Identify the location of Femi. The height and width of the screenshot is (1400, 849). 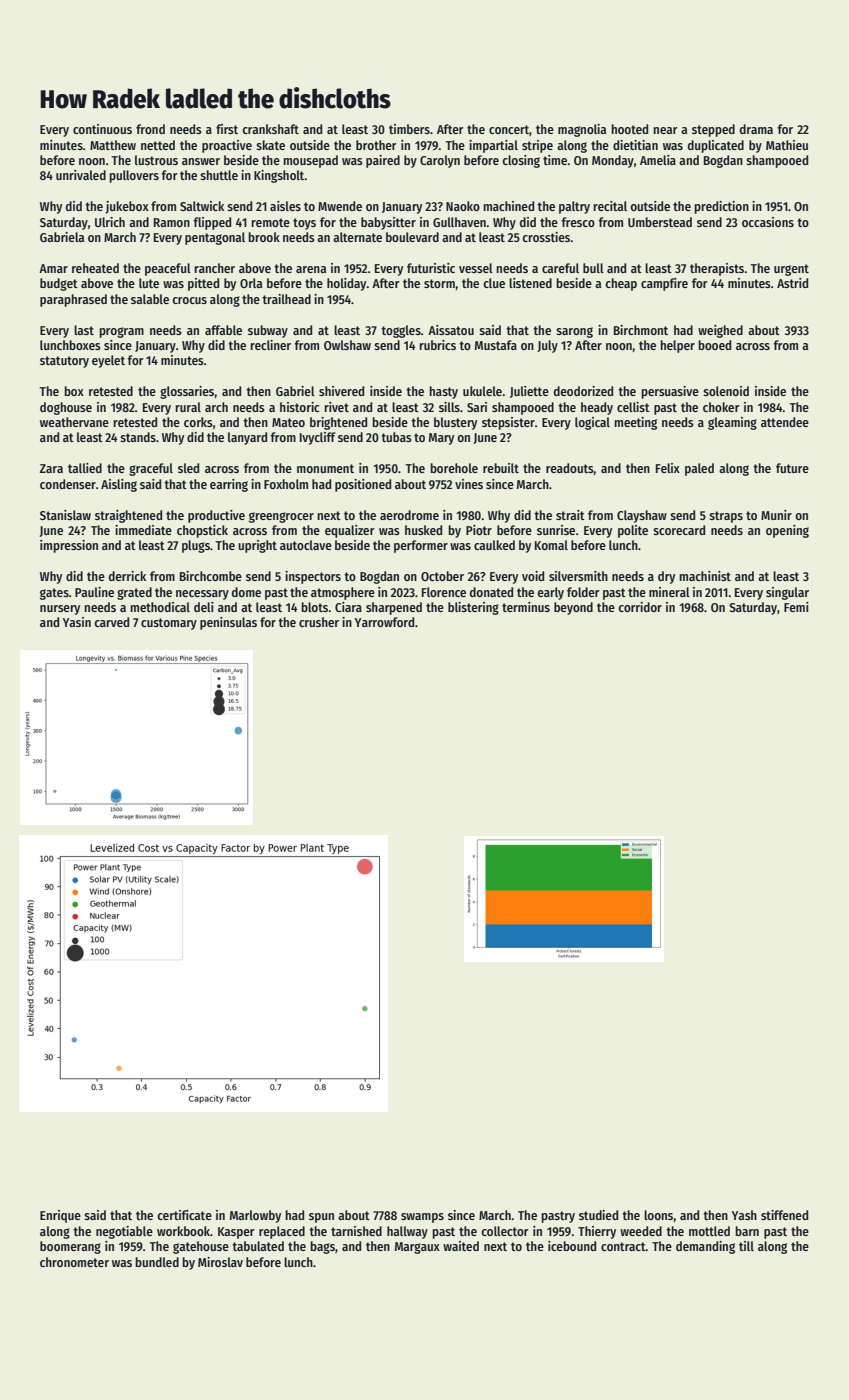
(796, 607).
